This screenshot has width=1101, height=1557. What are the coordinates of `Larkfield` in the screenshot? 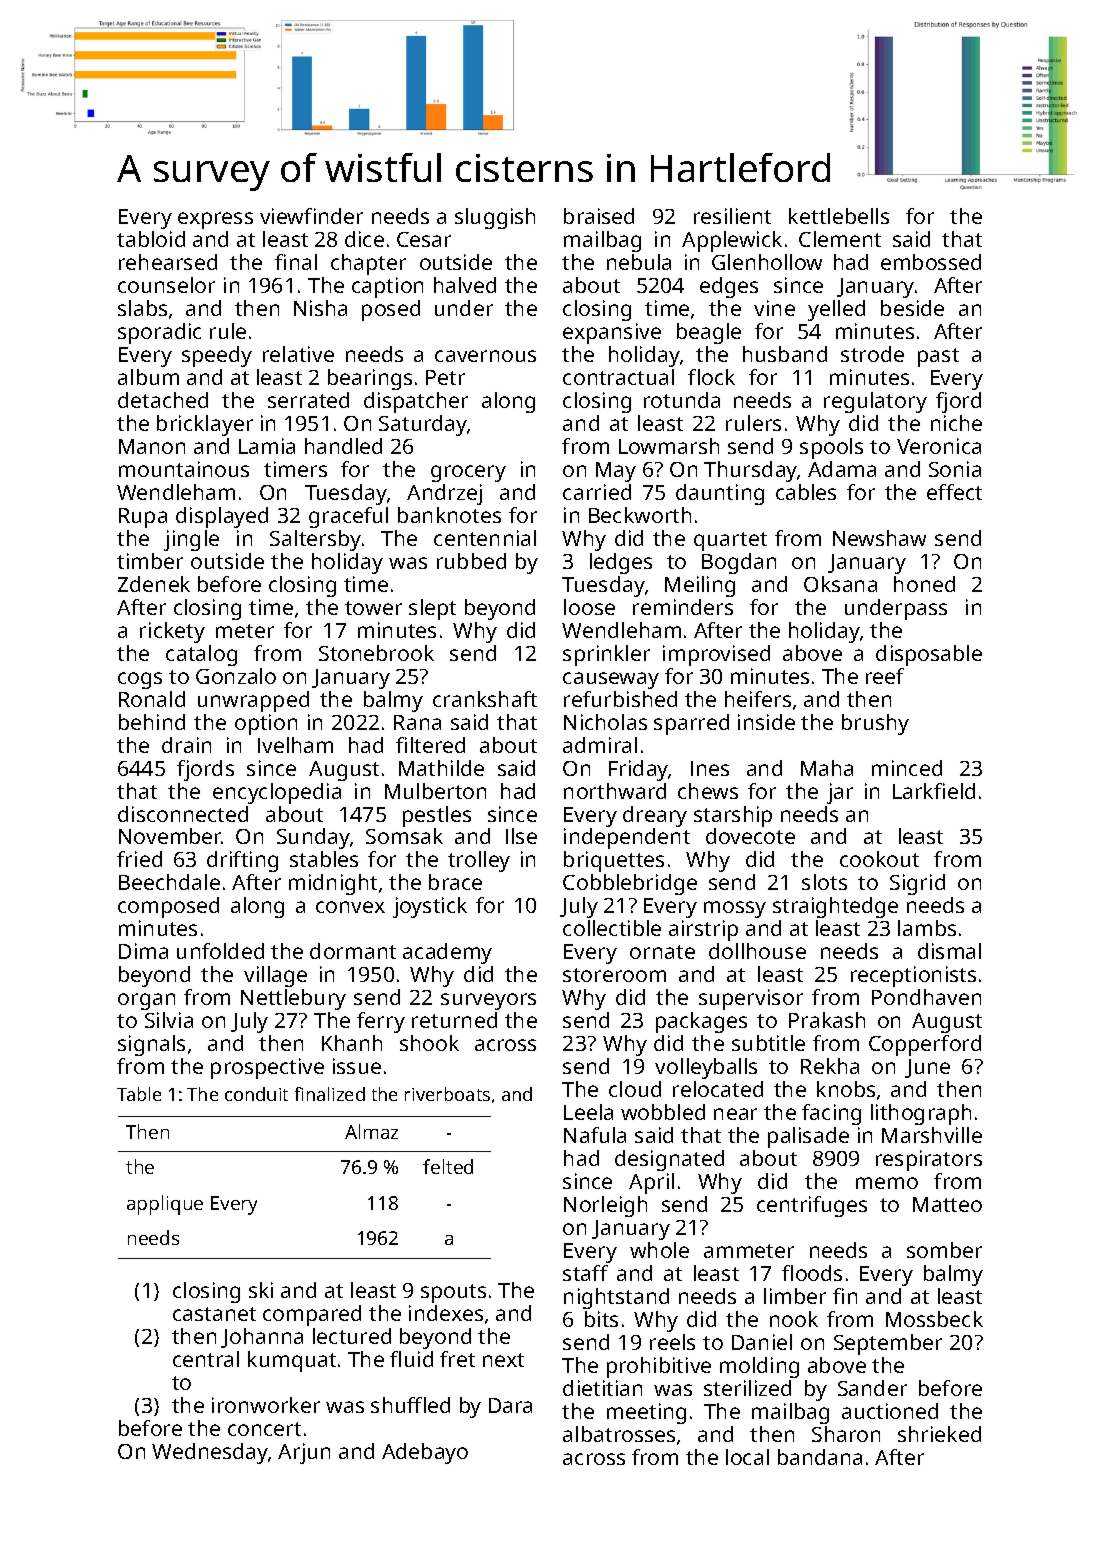 It's located at (934, 791).
